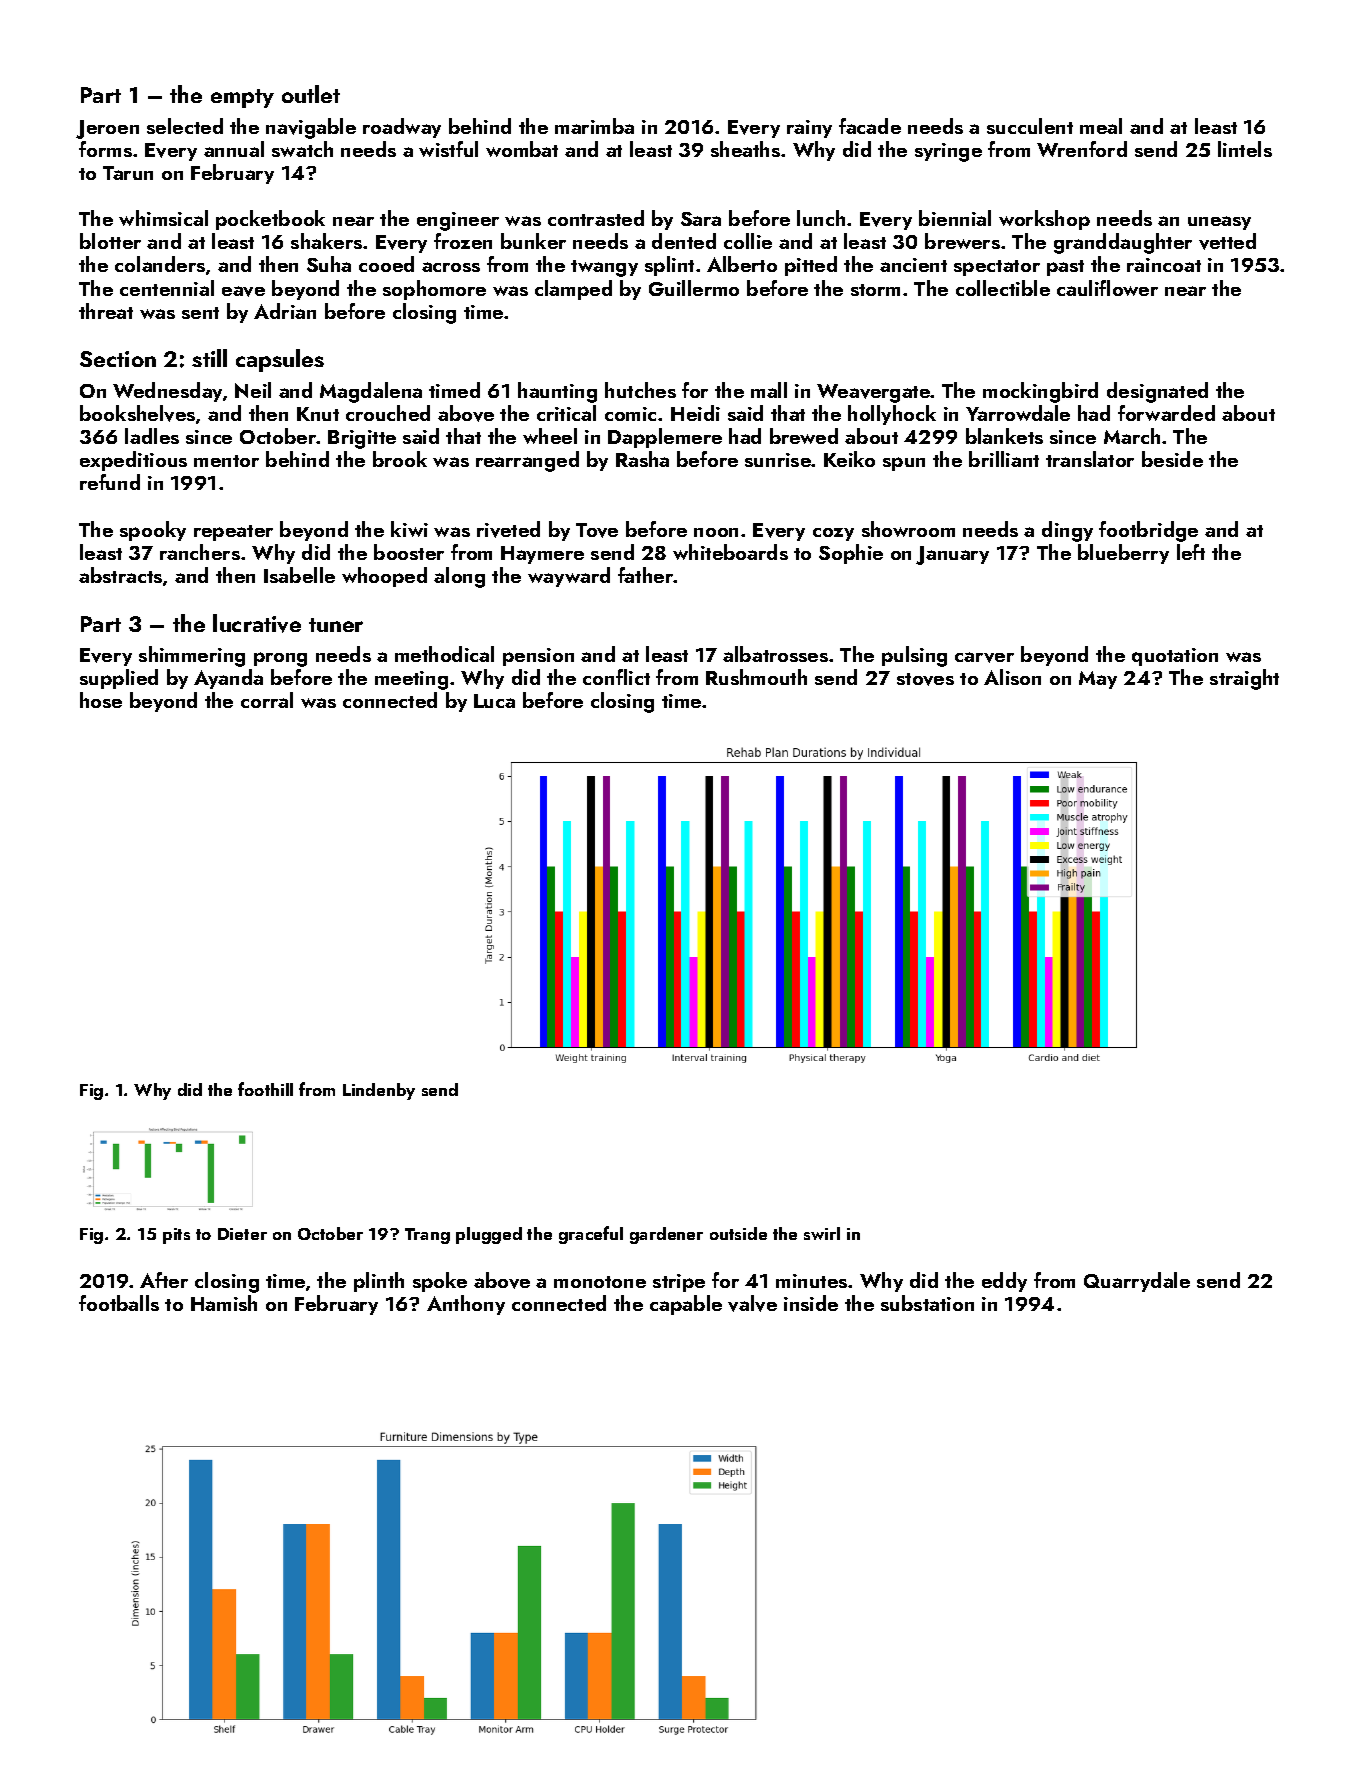 The width and height of the image is (1367, 1769). Describe the element at coordinates (267, 700) in the image. I see `corral` at that location.
